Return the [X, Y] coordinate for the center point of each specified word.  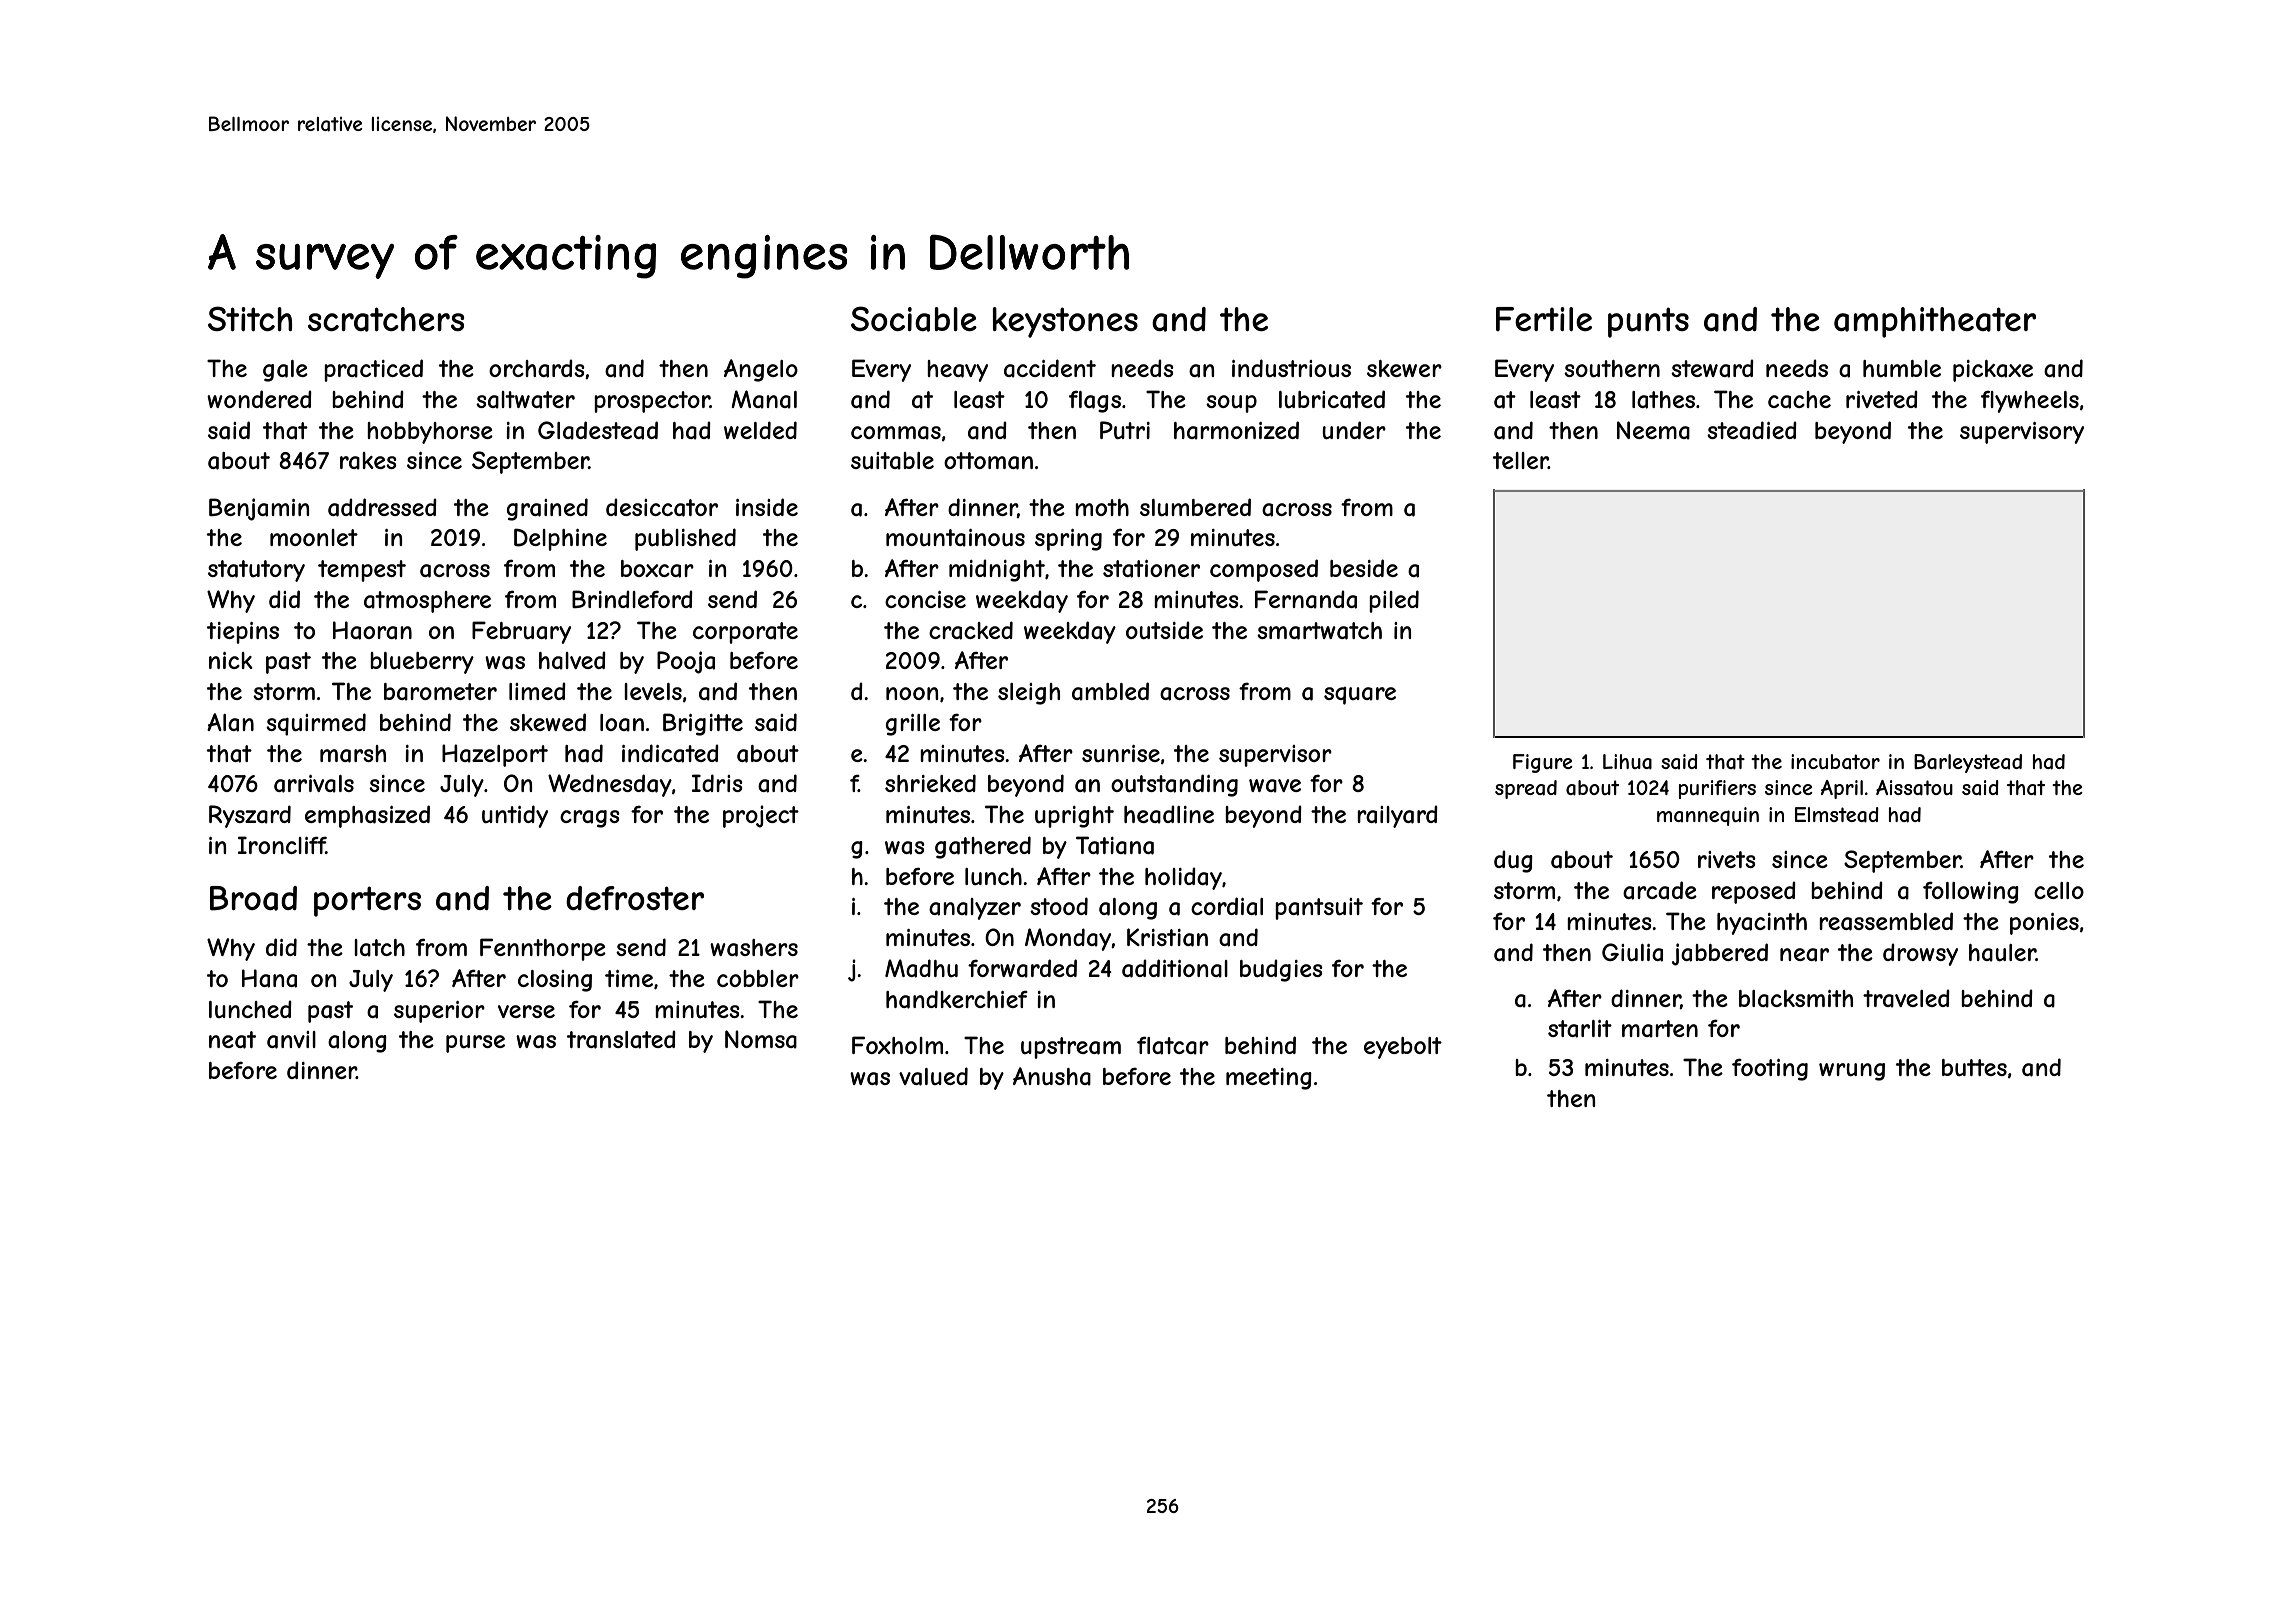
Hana [269, 978]
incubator [1835, 761]
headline [1169, 814]
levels [653, 691]
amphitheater [1935, 322]
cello [2059, 890]
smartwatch [1319, 631]
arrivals [314, 784]
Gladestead [598, 430]
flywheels [2030, 401]
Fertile [1544, 319]
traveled [1906, 998]
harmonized [1236, 430]
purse [475, 1044]
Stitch [250, 318]
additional [1175, 968]
